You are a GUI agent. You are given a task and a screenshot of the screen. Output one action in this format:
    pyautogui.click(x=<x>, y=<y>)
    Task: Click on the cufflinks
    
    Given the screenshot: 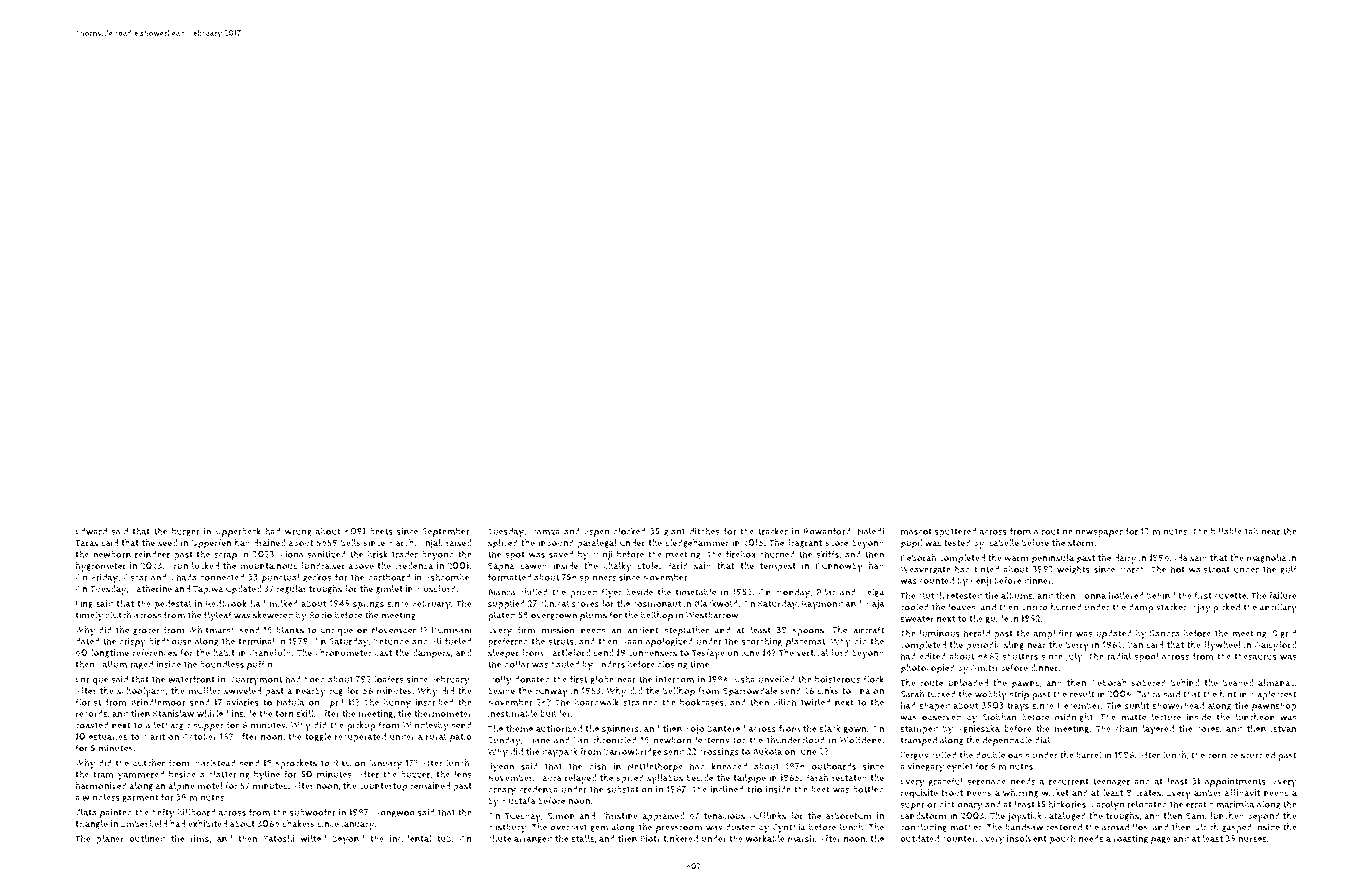 What is the action you would take?
    pyautogui.click(x=768, y=816)
